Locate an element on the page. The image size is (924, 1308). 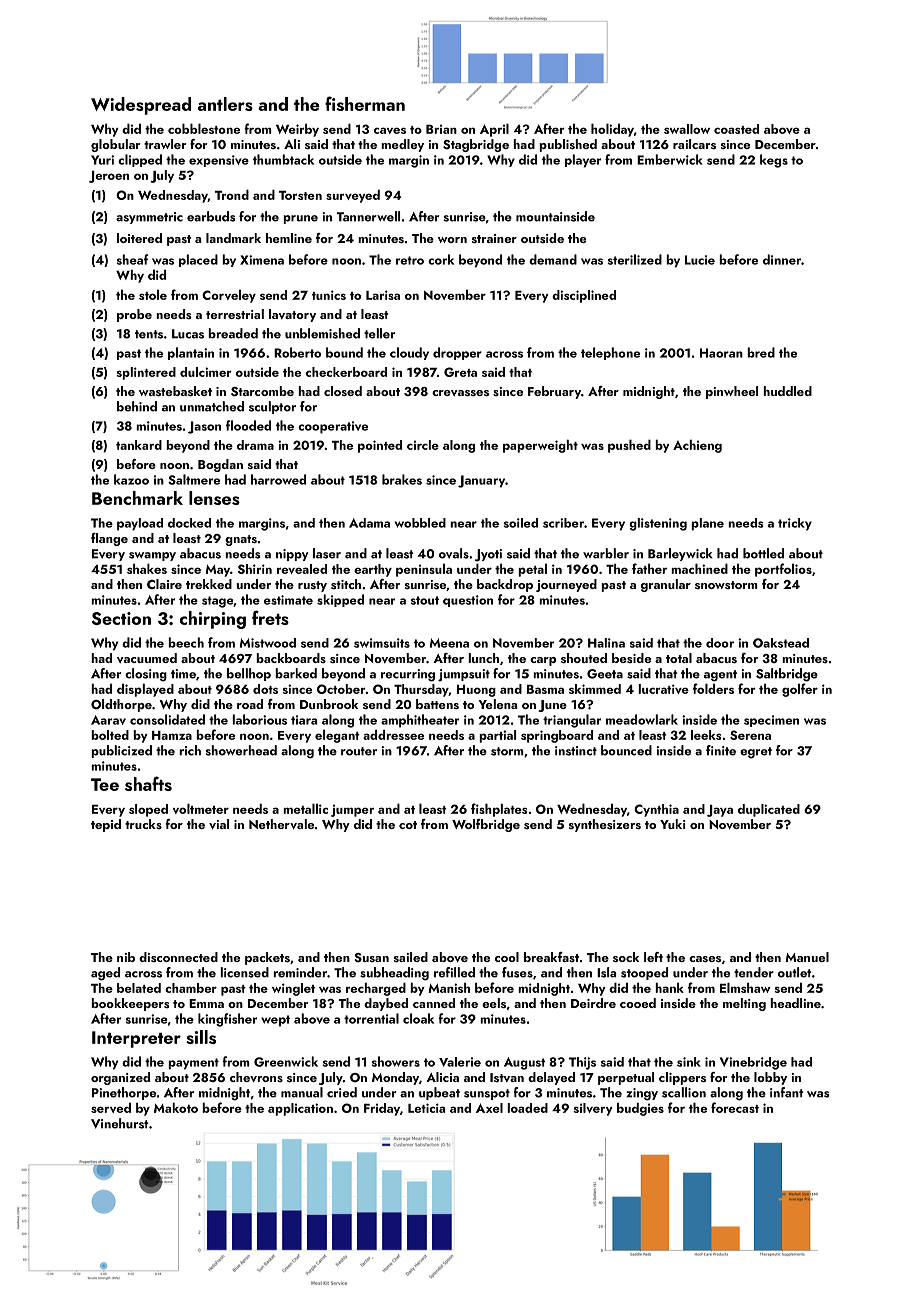
Greta is located at coordinates (460, 372).
